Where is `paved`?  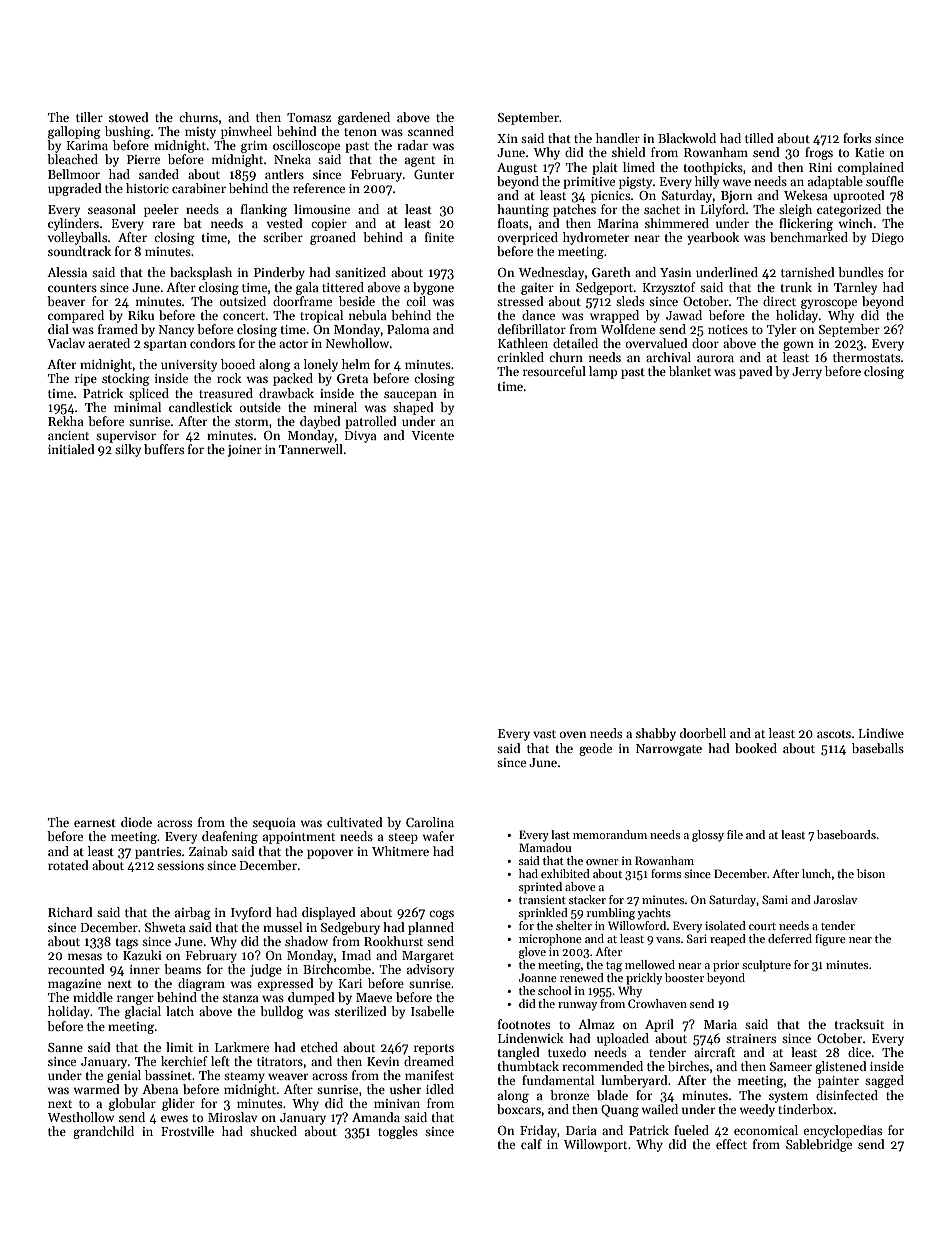 paved is located at coordinates (756, 372).
